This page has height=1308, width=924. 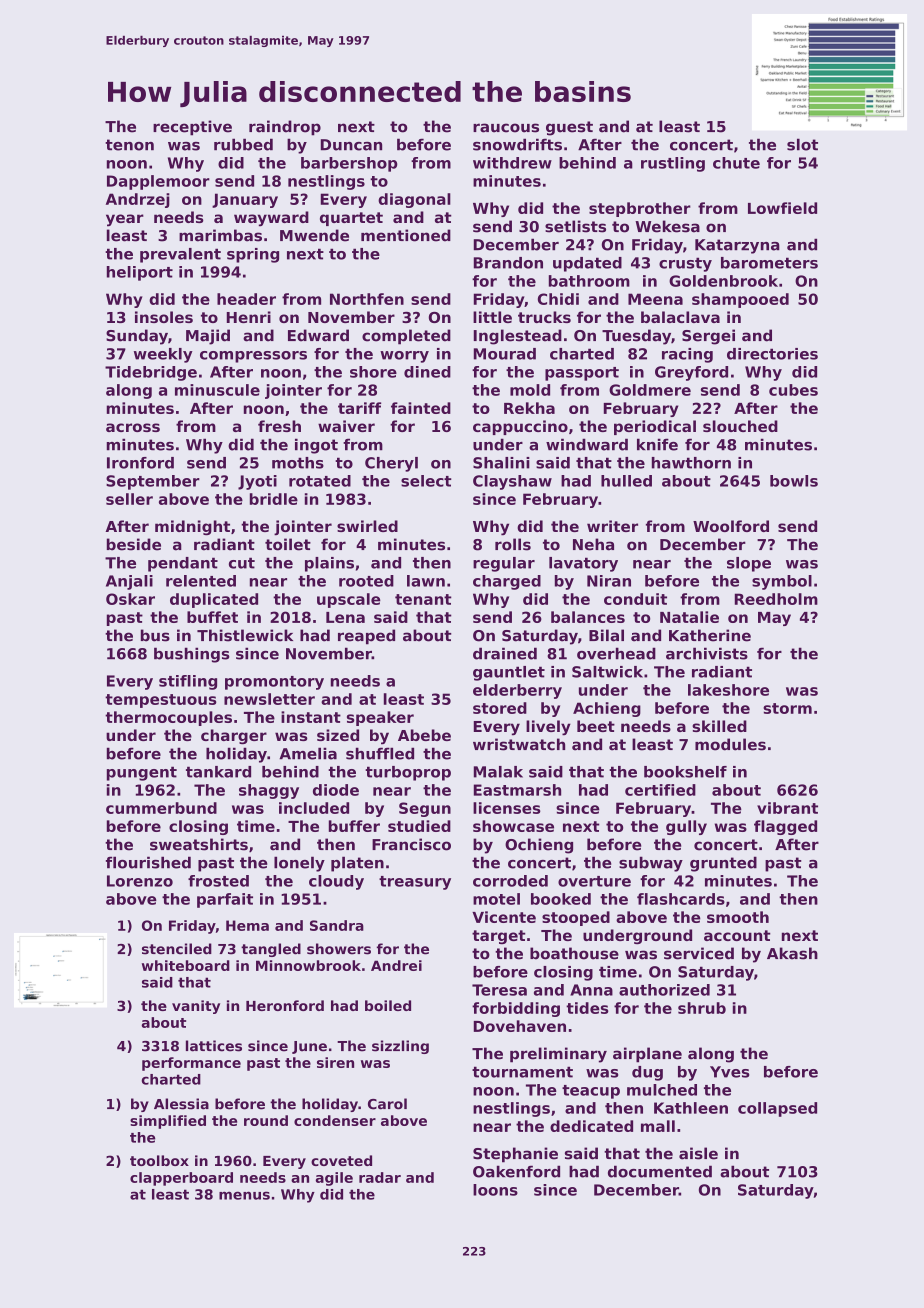 I want to click on raucous, so click(x=506, y=128).
